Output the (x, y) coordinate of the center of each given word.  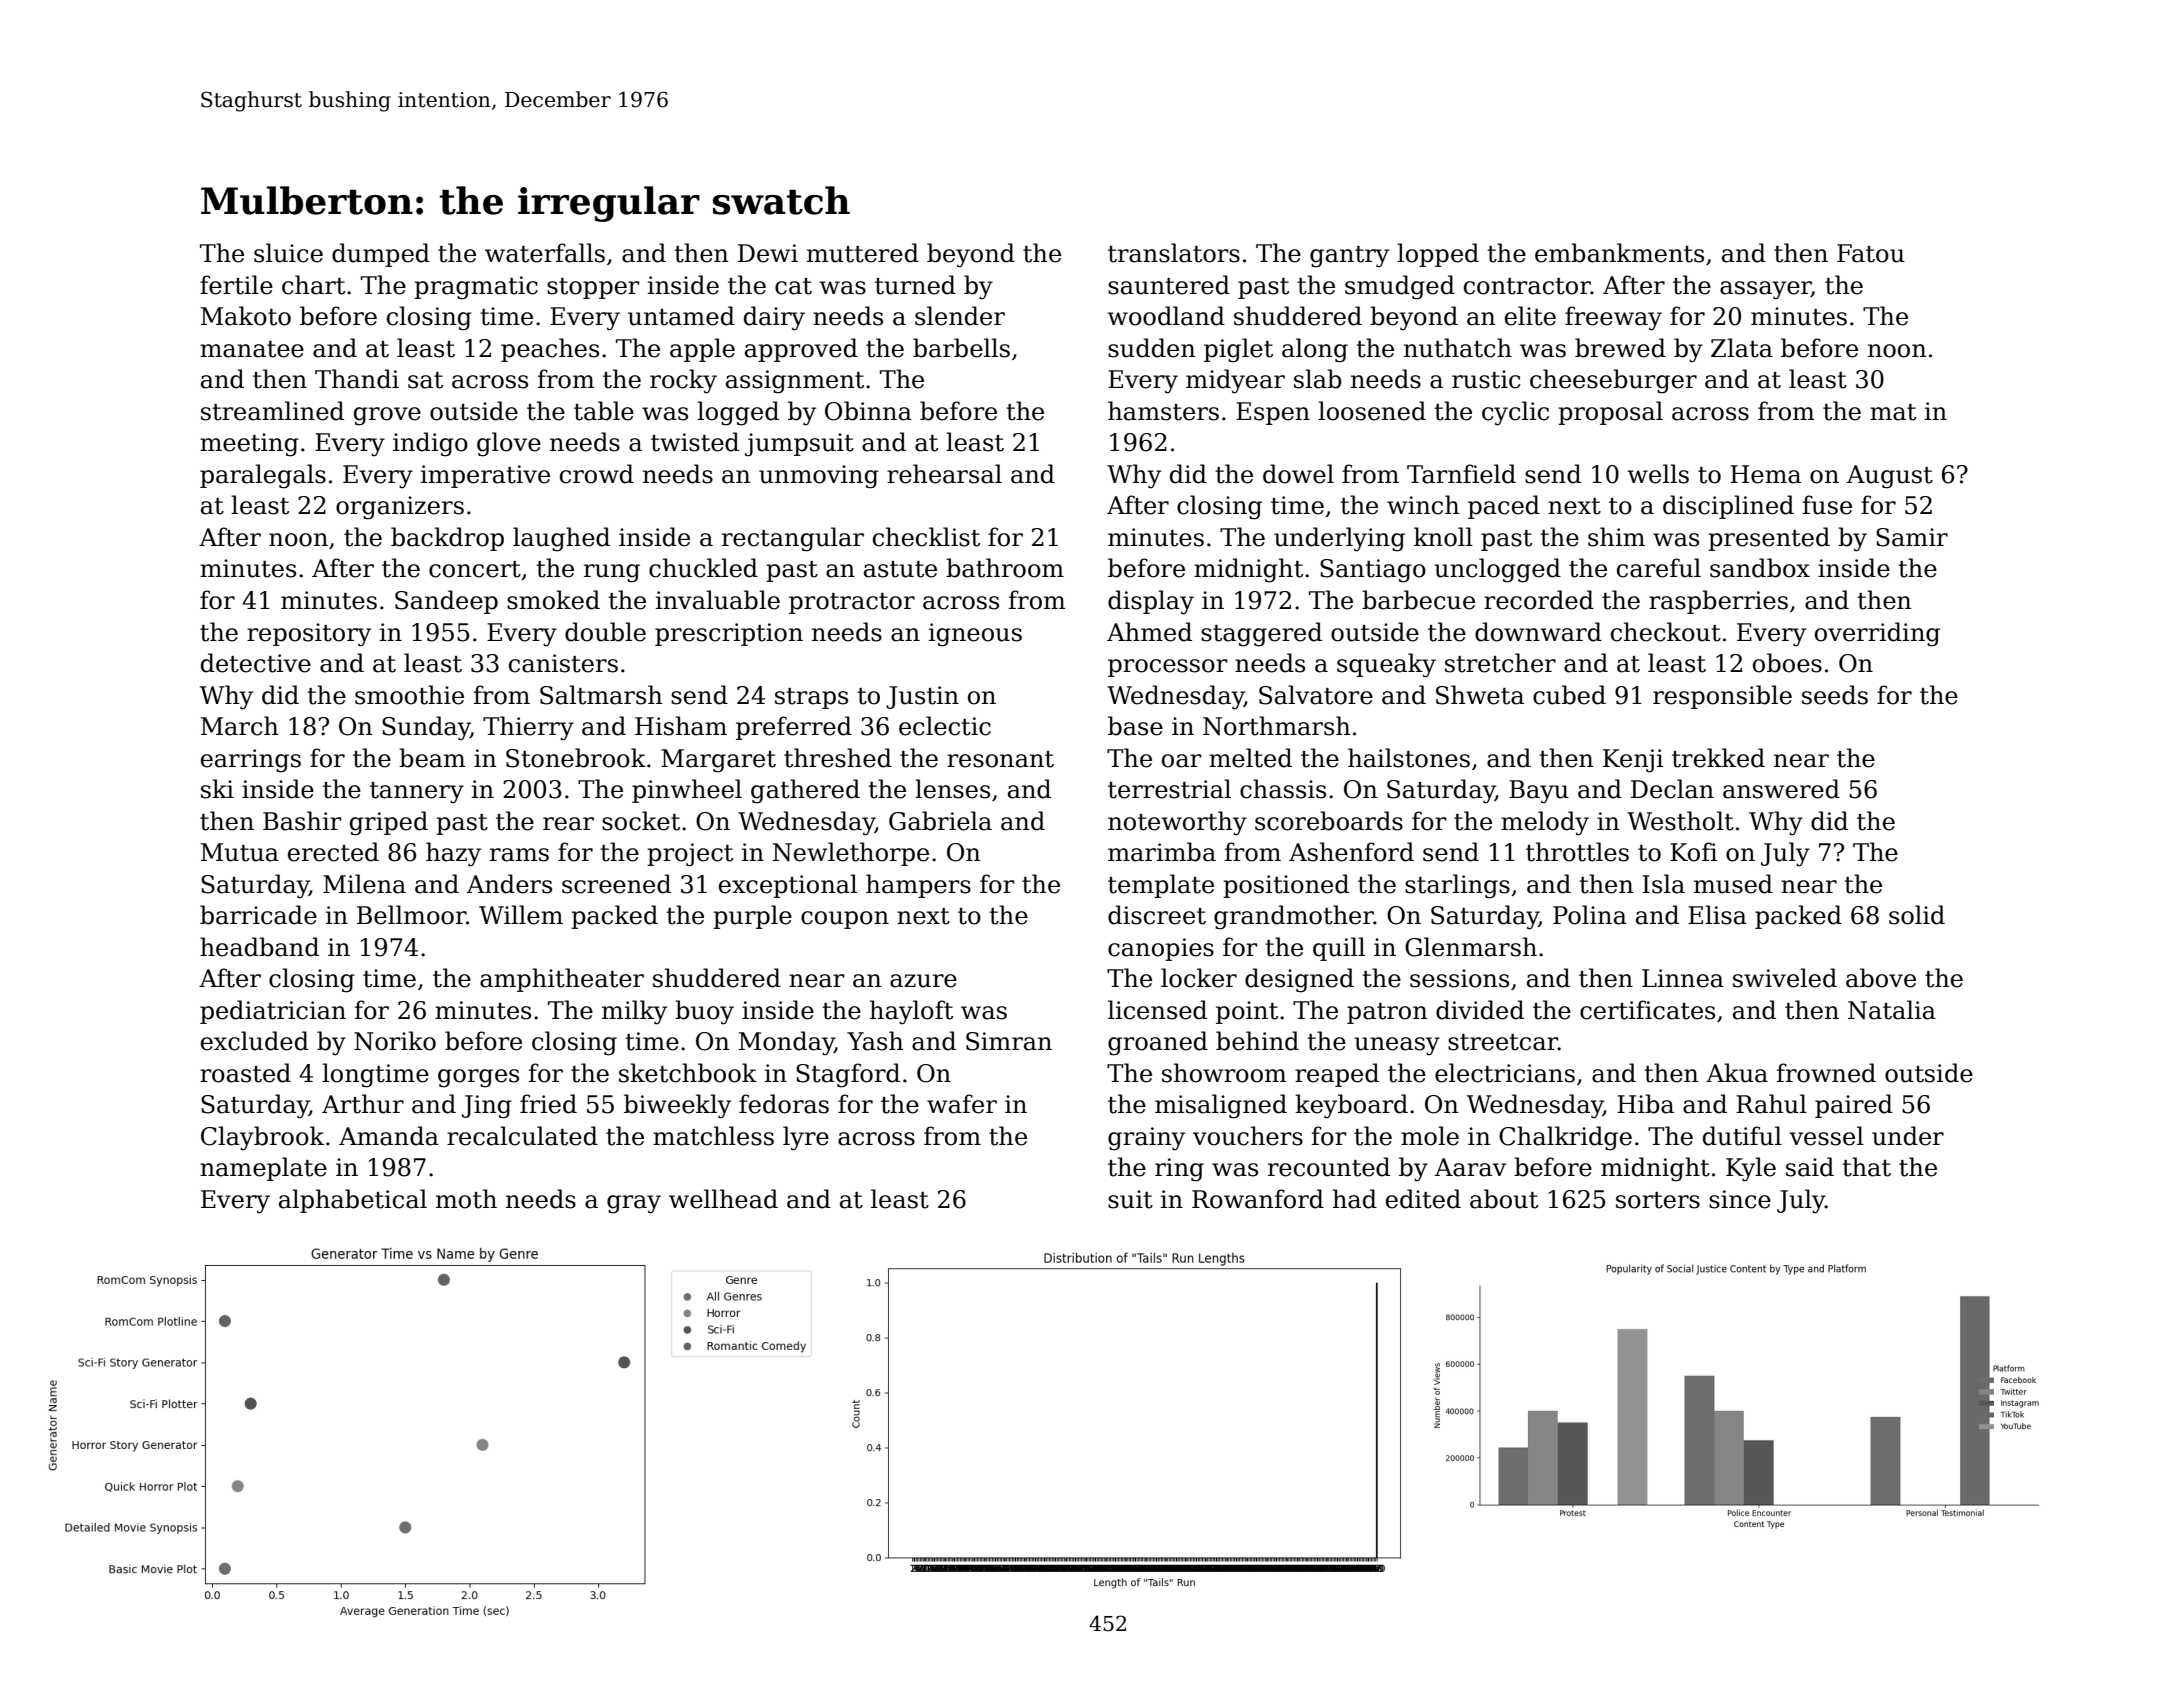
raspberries (1718, 602)
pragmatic (476, 288)
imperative (485, 476)
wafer (962, 1104)
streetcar (1503, 1042)
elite (1530, 316)
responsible (1722, 697)
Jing (487, 1107)
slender (960, 316)
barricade (258, 915)
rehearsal (944, 474)
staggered (1261, 634)
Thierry (528, 728)
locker (1199, 978)
